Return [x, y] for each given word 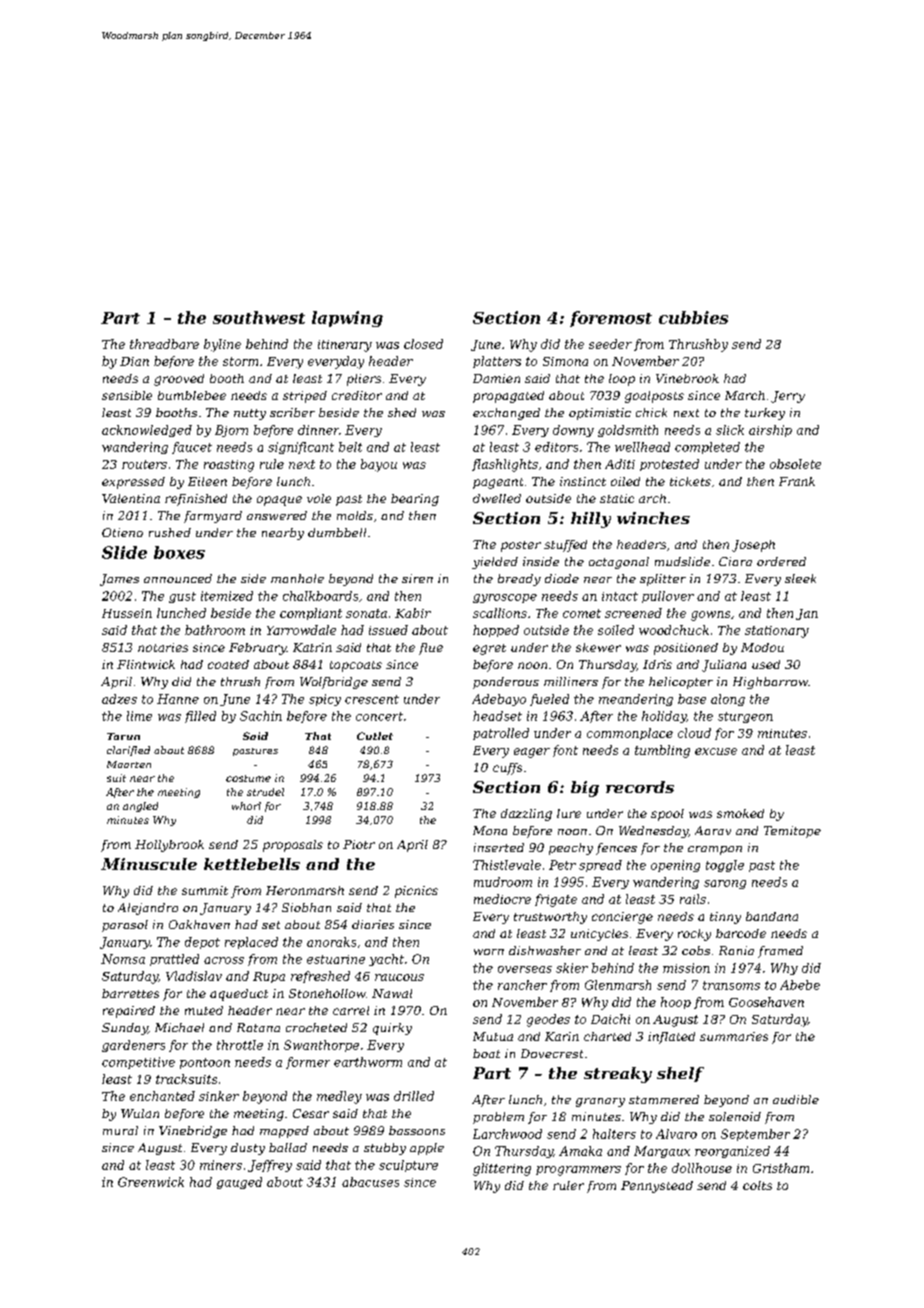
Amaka [580, 1151]
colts [757, 1185]
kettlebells [252, 864]
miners [221, 1165]
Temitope [792, 832]
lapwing [347, 319]
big [585, 789]
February [257, 649]
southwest [259, 317]
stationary [777, 632]
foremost [611, 319]
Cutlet [375, 736]
